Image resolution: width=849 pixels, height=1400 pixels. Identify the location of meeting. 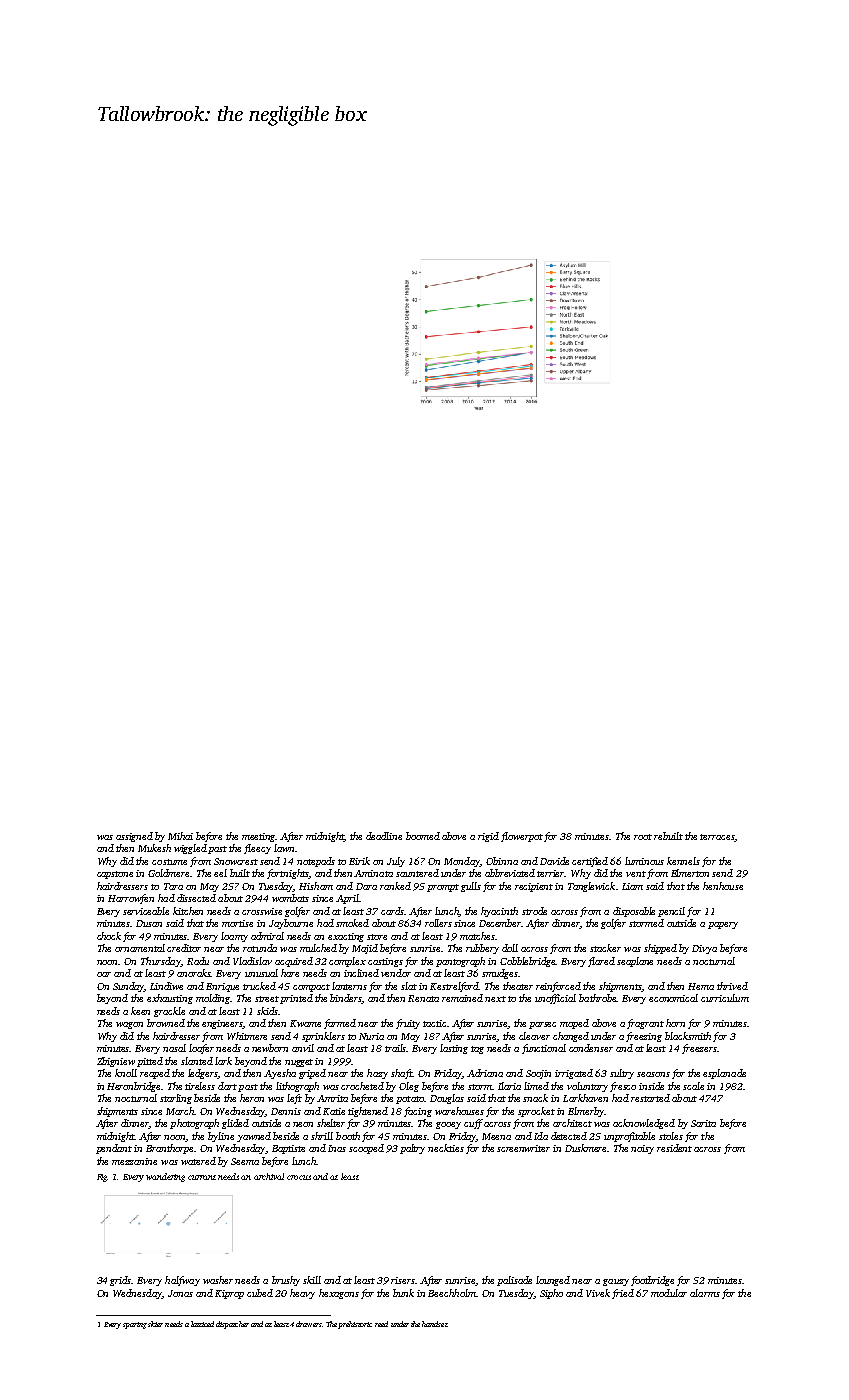
(259, 837).
